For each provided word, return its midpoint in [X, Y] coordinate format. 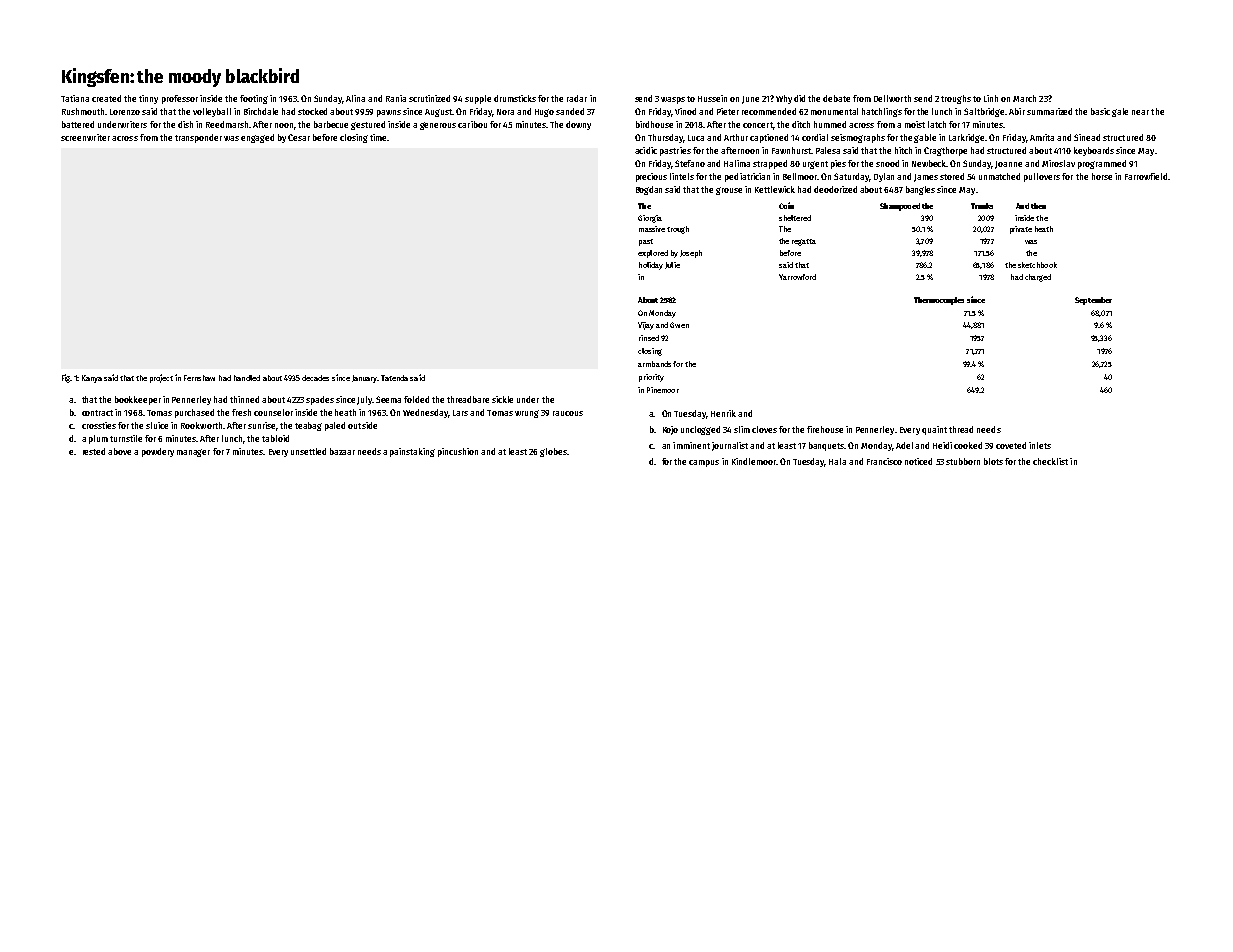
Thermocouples [939, 301]
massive [652, 229]
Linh [991, 98]
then [1038, 206]
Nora [505, 112]
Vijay [646, 326]
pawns [389, 113]
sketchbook [1037, 265]
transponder [198, 138]
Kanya [92, 379]
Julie [672, 265]
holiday [651, 266]
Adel [904, 445]
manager [193, 453]
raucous [568, 413]
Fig [66, 378]
